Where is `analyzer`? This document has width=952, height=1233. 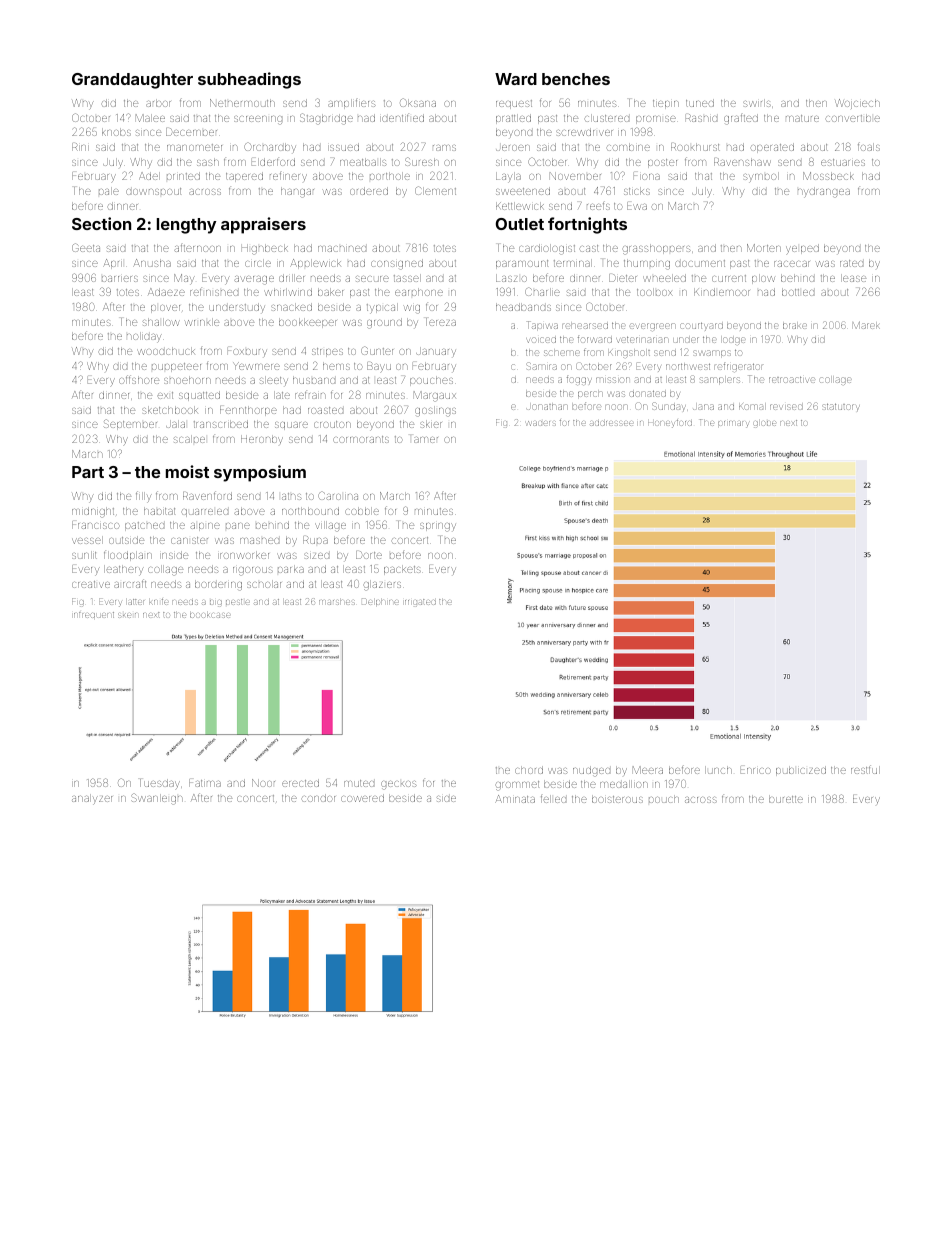 analyzer is located at coordinates (92, 799).
